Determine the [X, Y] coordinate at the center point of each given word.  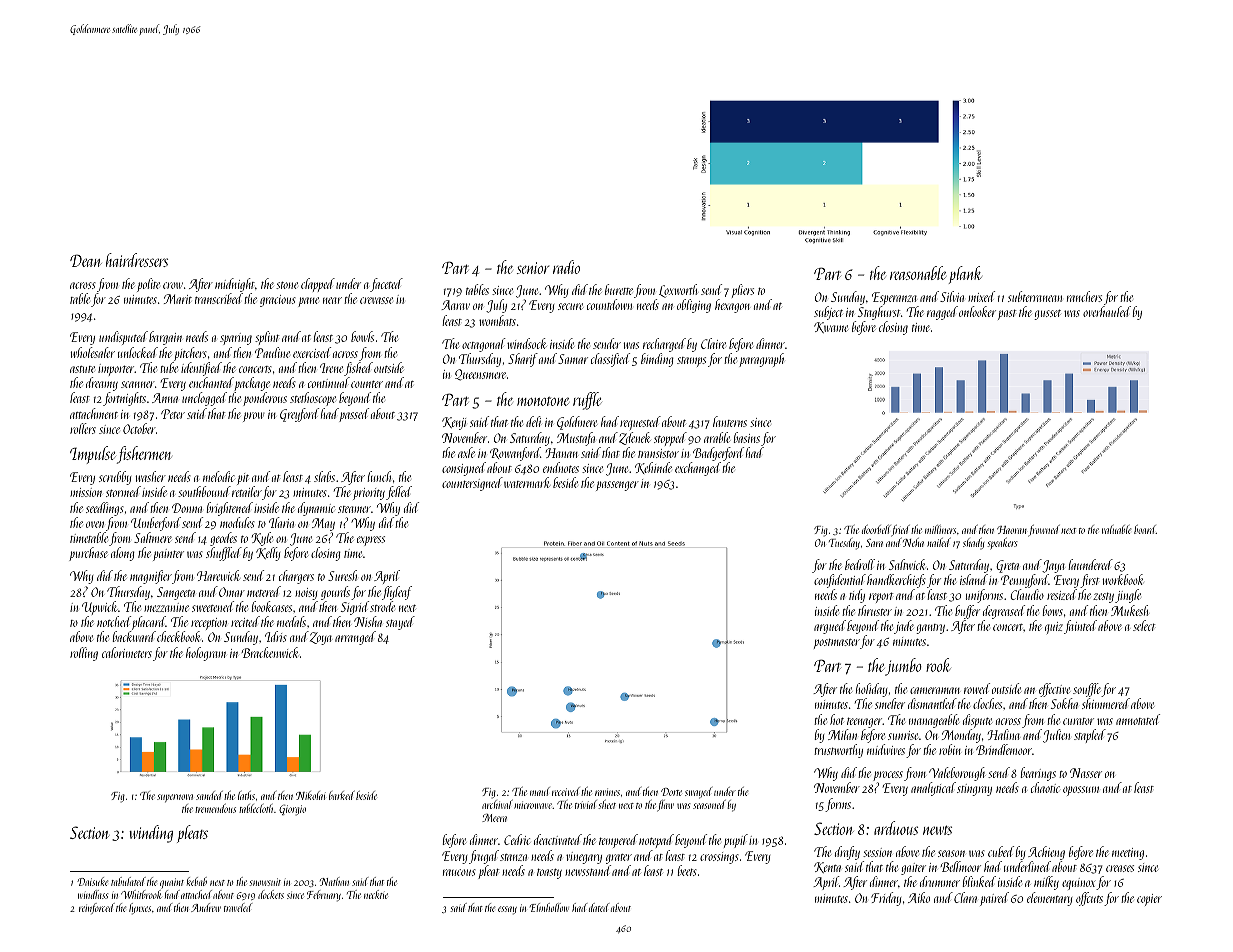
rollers [83, 428]
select [1144, 625]
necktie [376, 894]
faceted [386, 285]
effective [1054, 690]
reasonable [918, 273]
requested [640, 423]
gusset [1047, 315]
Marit [178, 299]
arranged [355, 638]
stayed [400, 623]
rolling [84, 654]
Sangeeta [176, 593]
